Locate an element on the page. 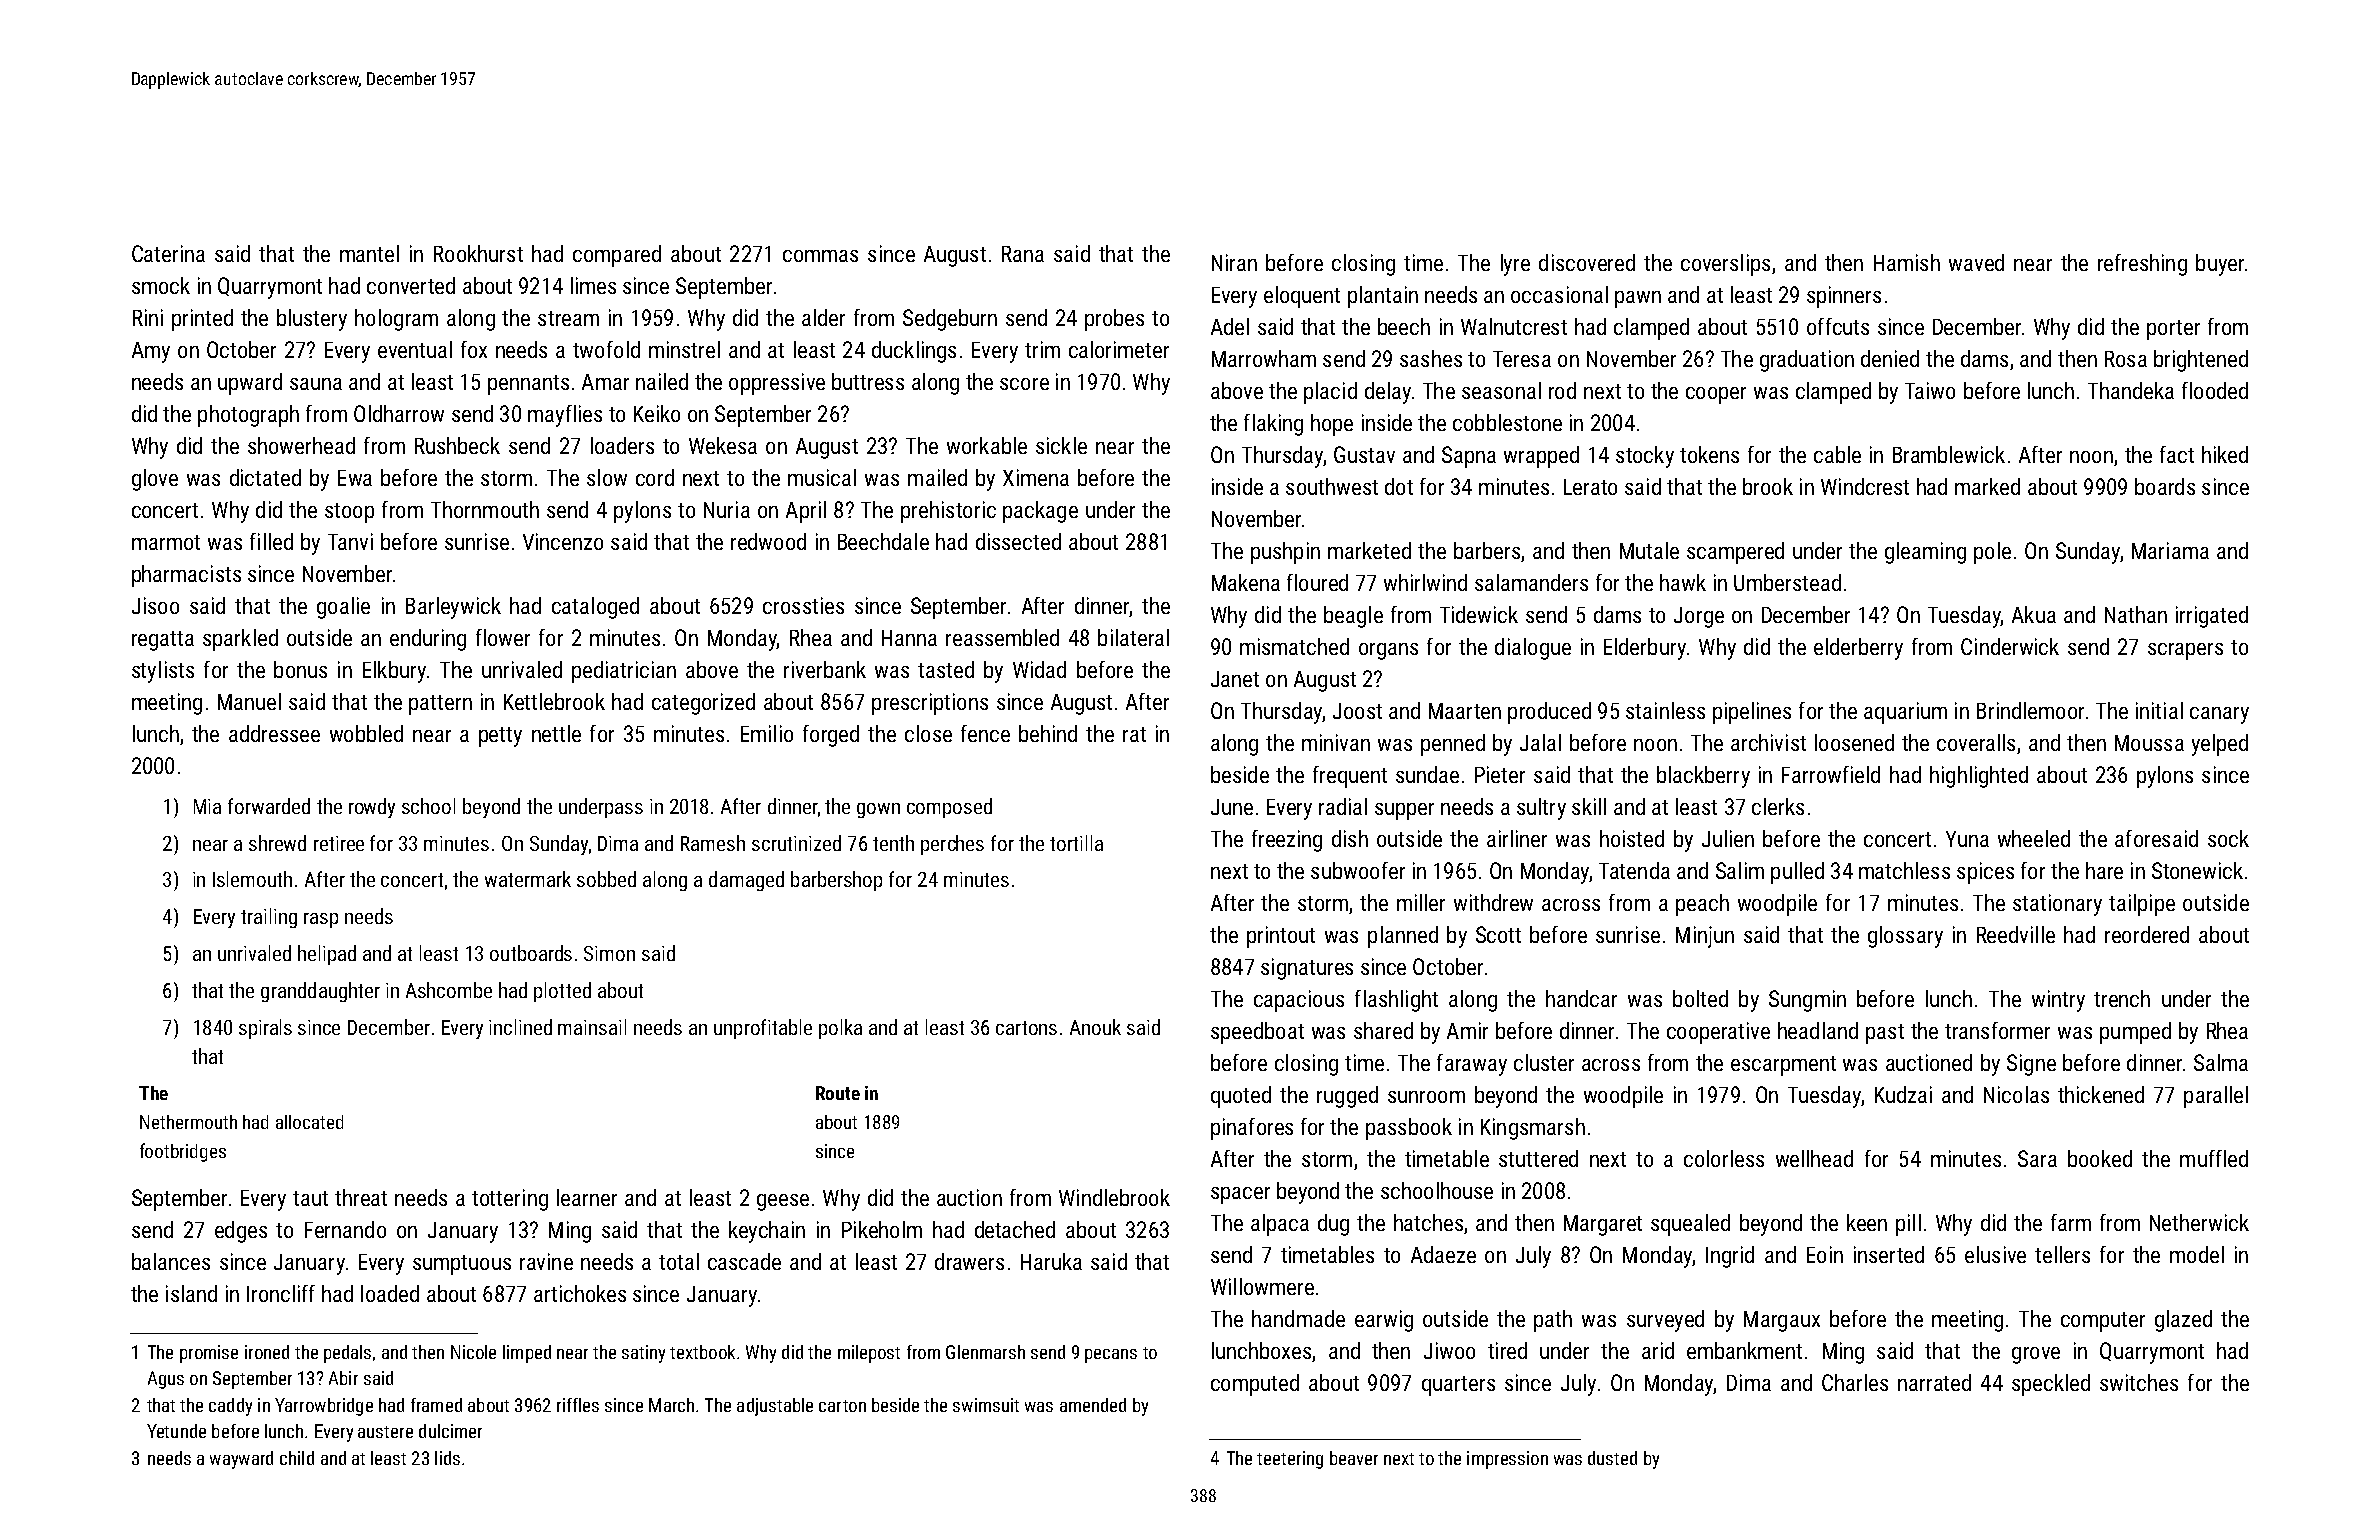 The width and height of the image is (2380, 1540). March is located at coordinates (671, 1405).
